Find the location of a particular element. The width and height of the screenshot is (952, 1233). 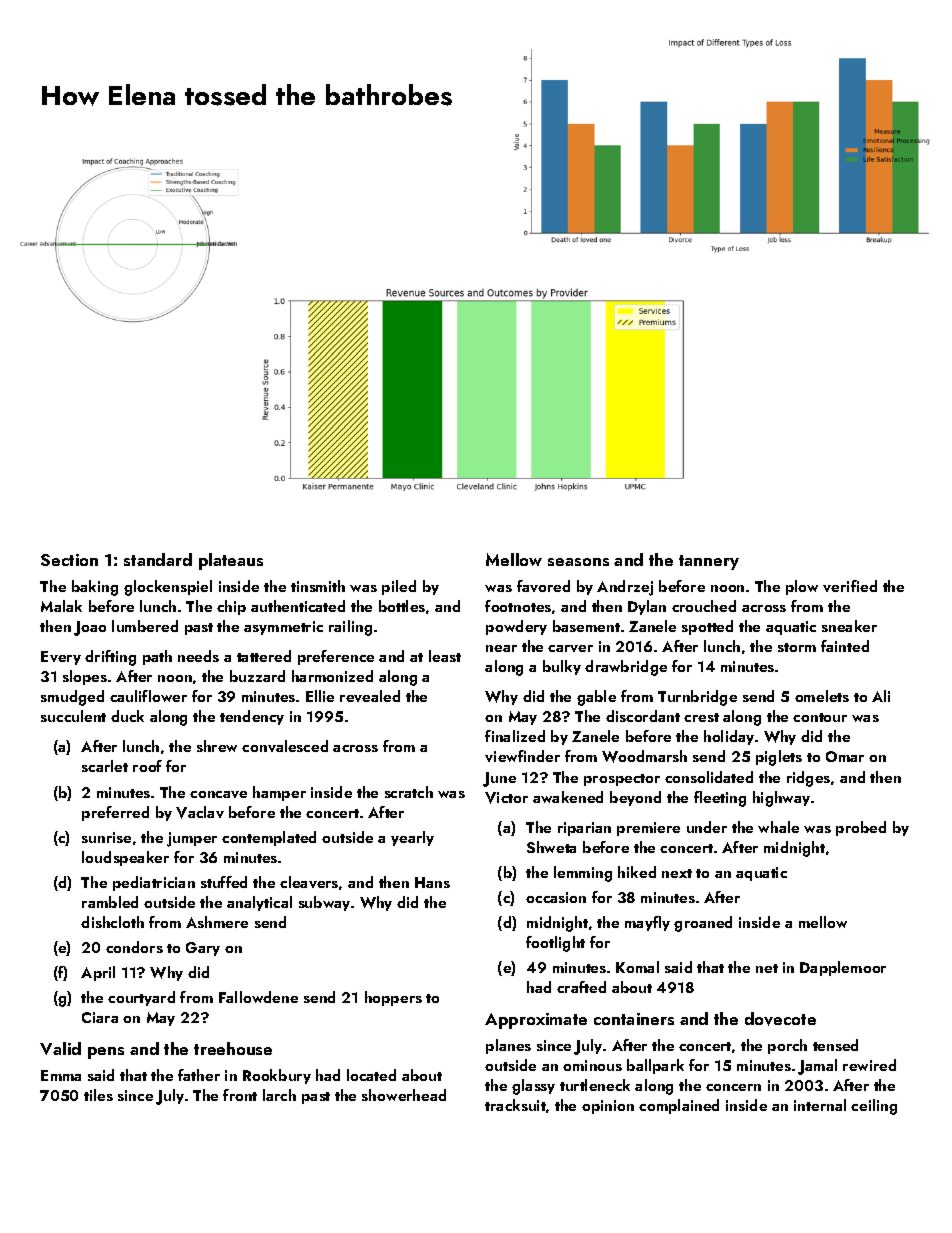

Hans is located at coordinates (432, 882).
